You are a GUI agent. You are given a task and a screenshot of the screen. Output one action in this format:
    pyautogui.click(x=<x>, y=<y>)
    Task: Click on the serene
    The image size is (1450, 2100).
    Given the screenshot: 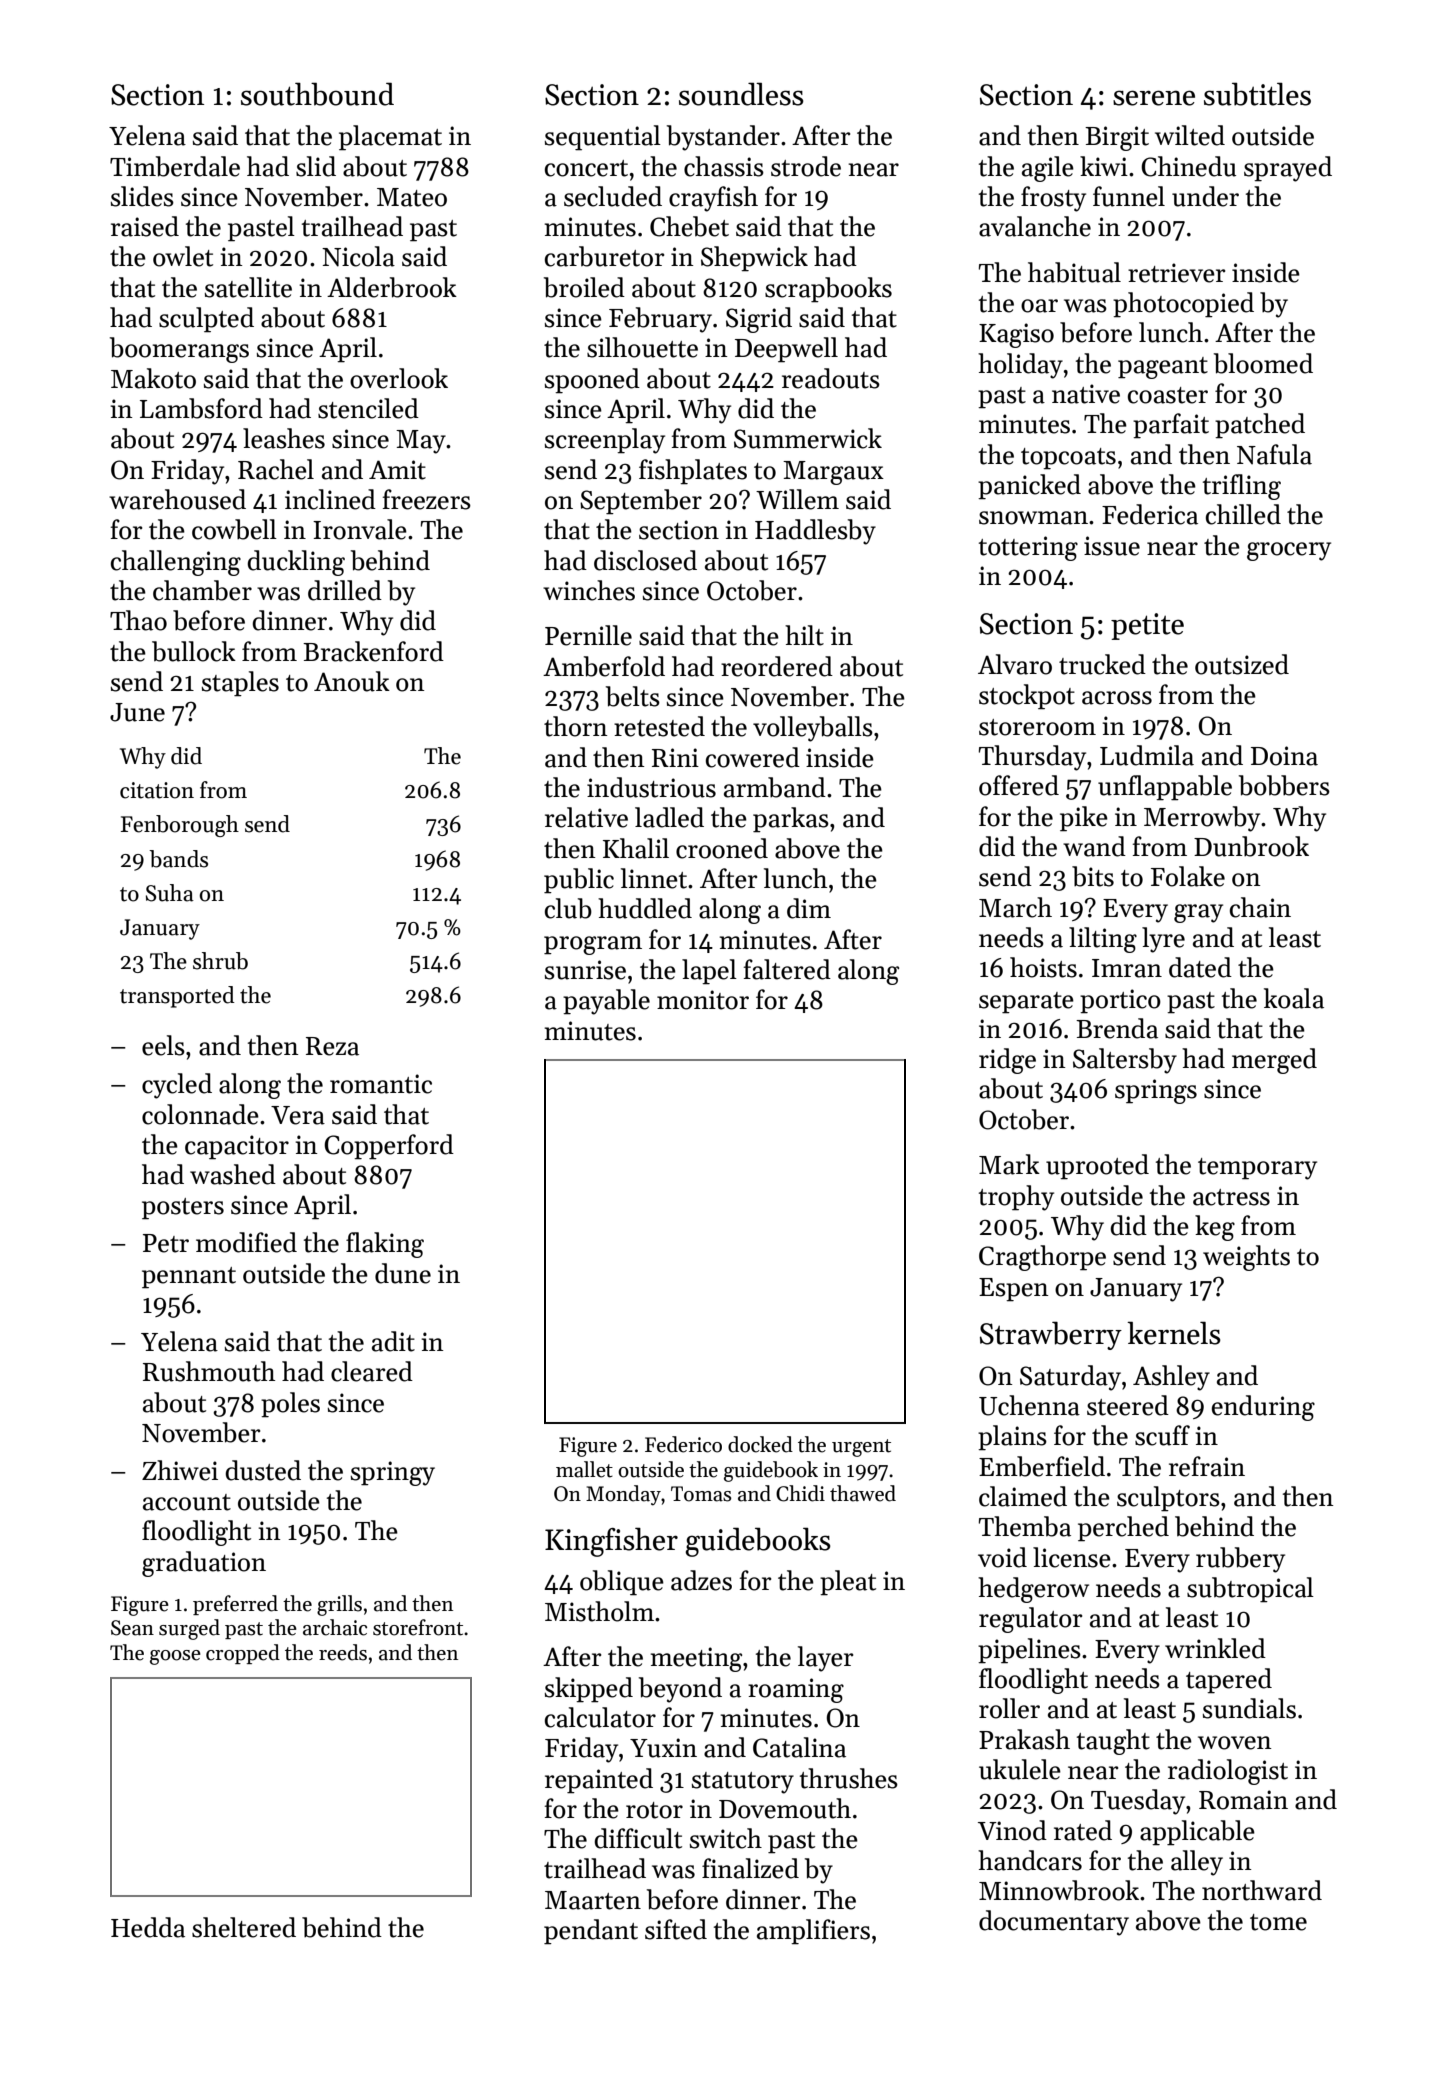 What is the action you would take?
    pyautogui.click(x=1154, y=98)
